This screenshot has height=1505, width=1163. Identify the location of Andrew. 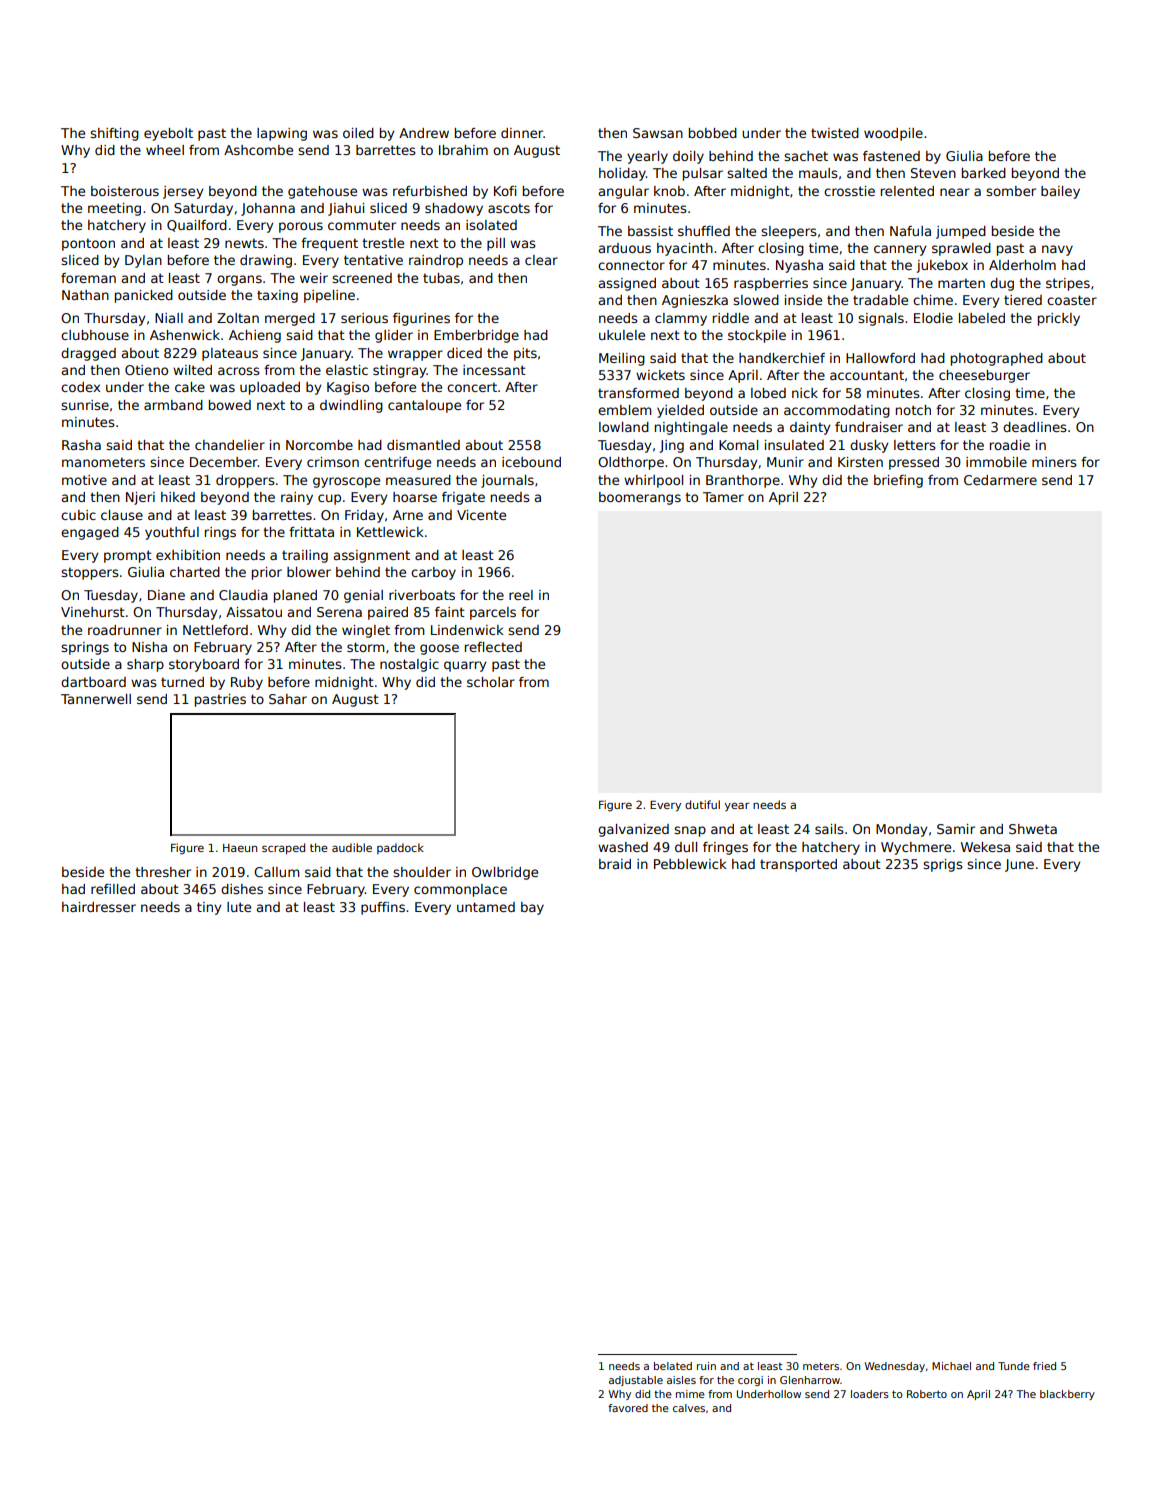
(424, 133).
